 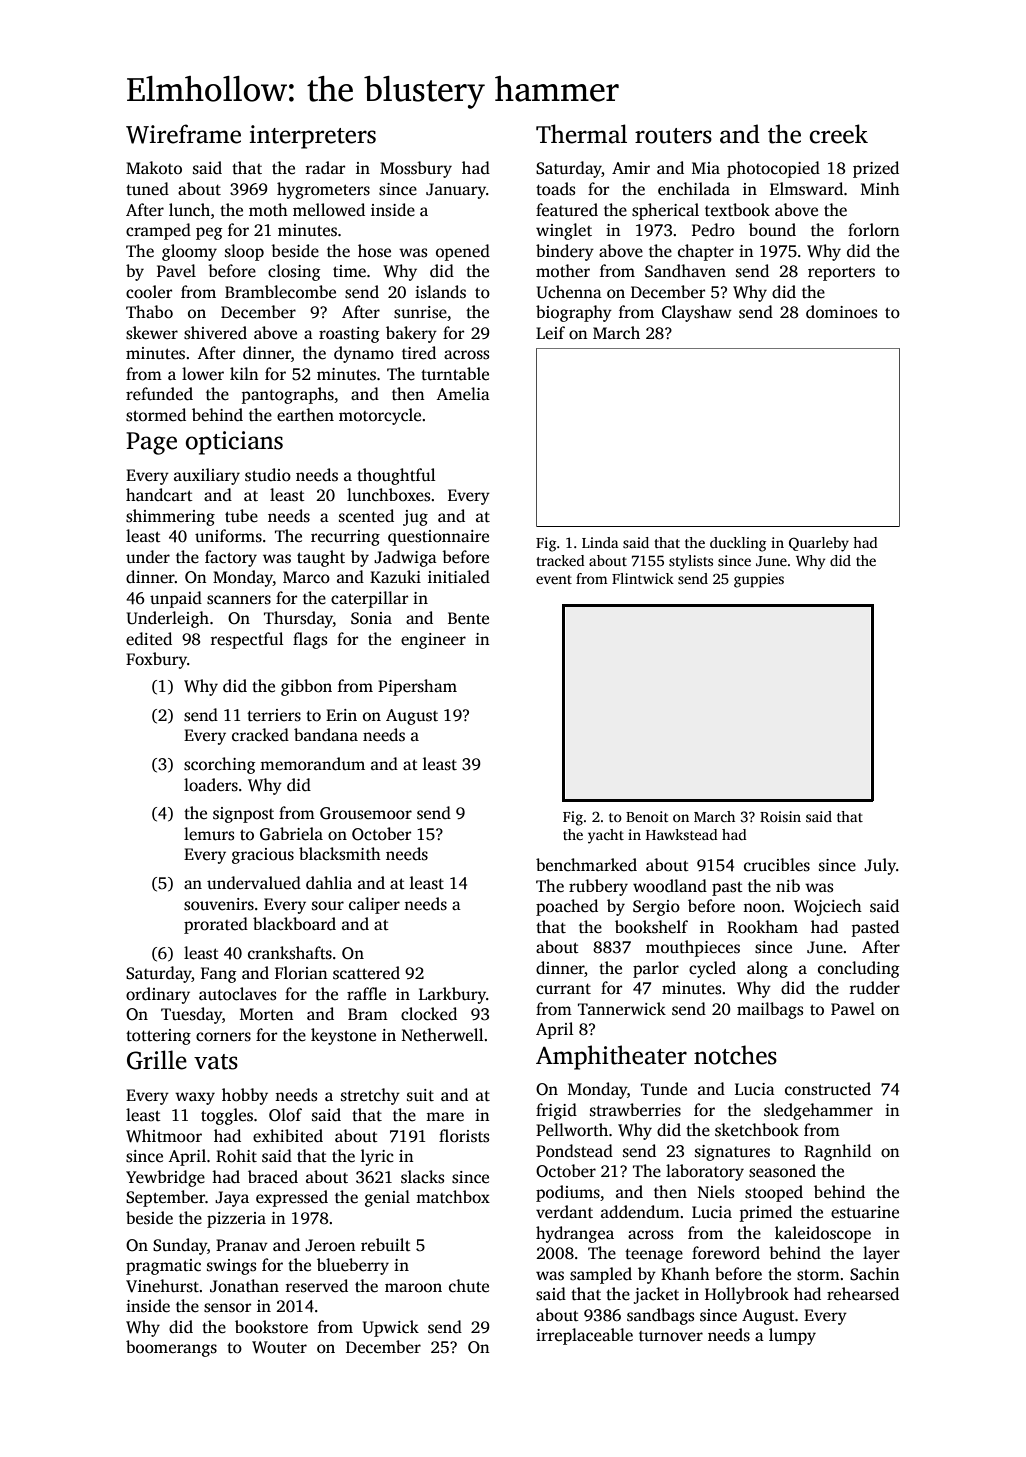 What do you see at coordinates (685, 271) in the screenshot?
I see `Sandhaven` at bounding box center [685, 271].
